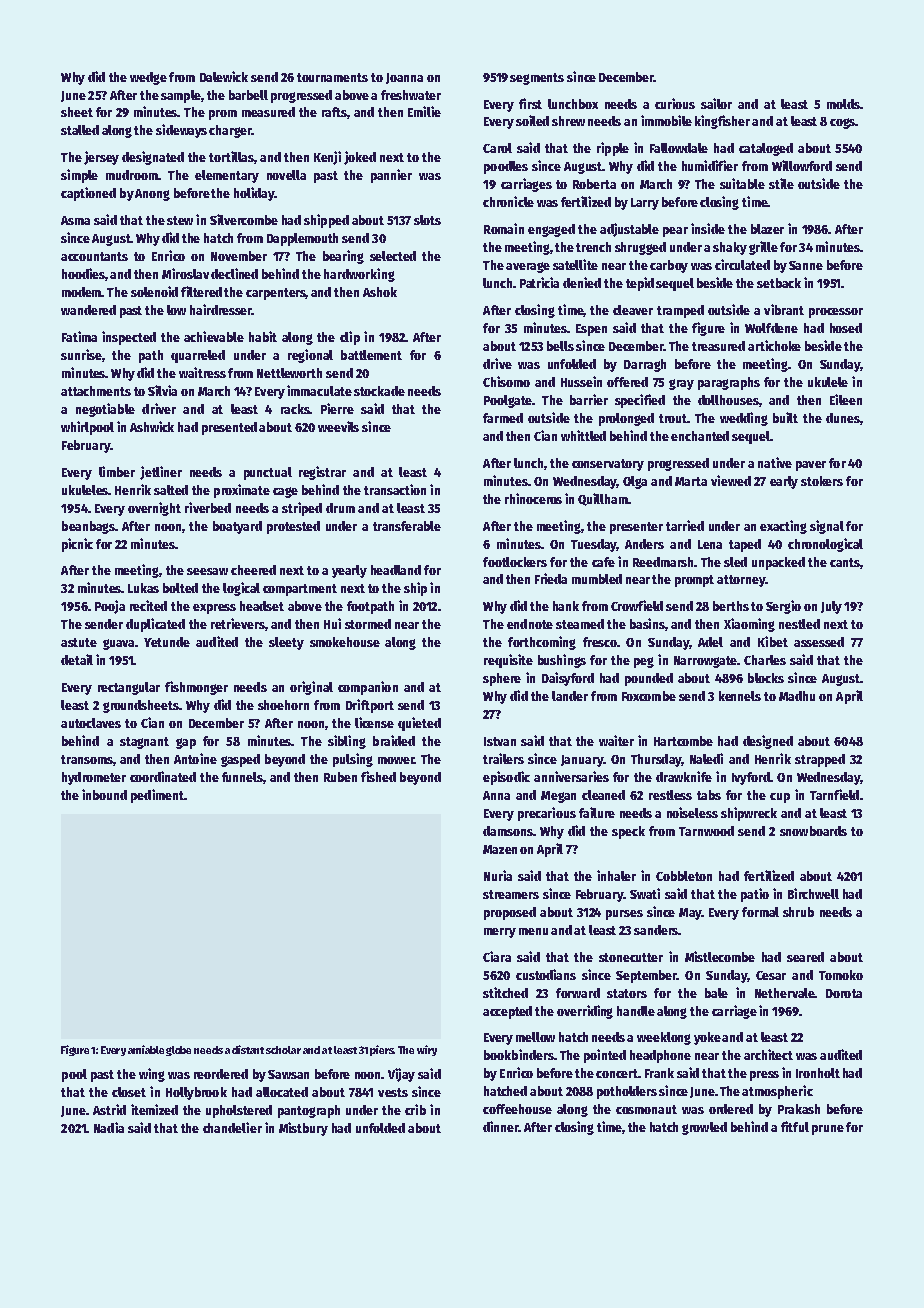 This page has height=1308, width=924. What do you see at coordinates (742, 264) in the page?
I see `circulated` at bounding box center [742, 264].
